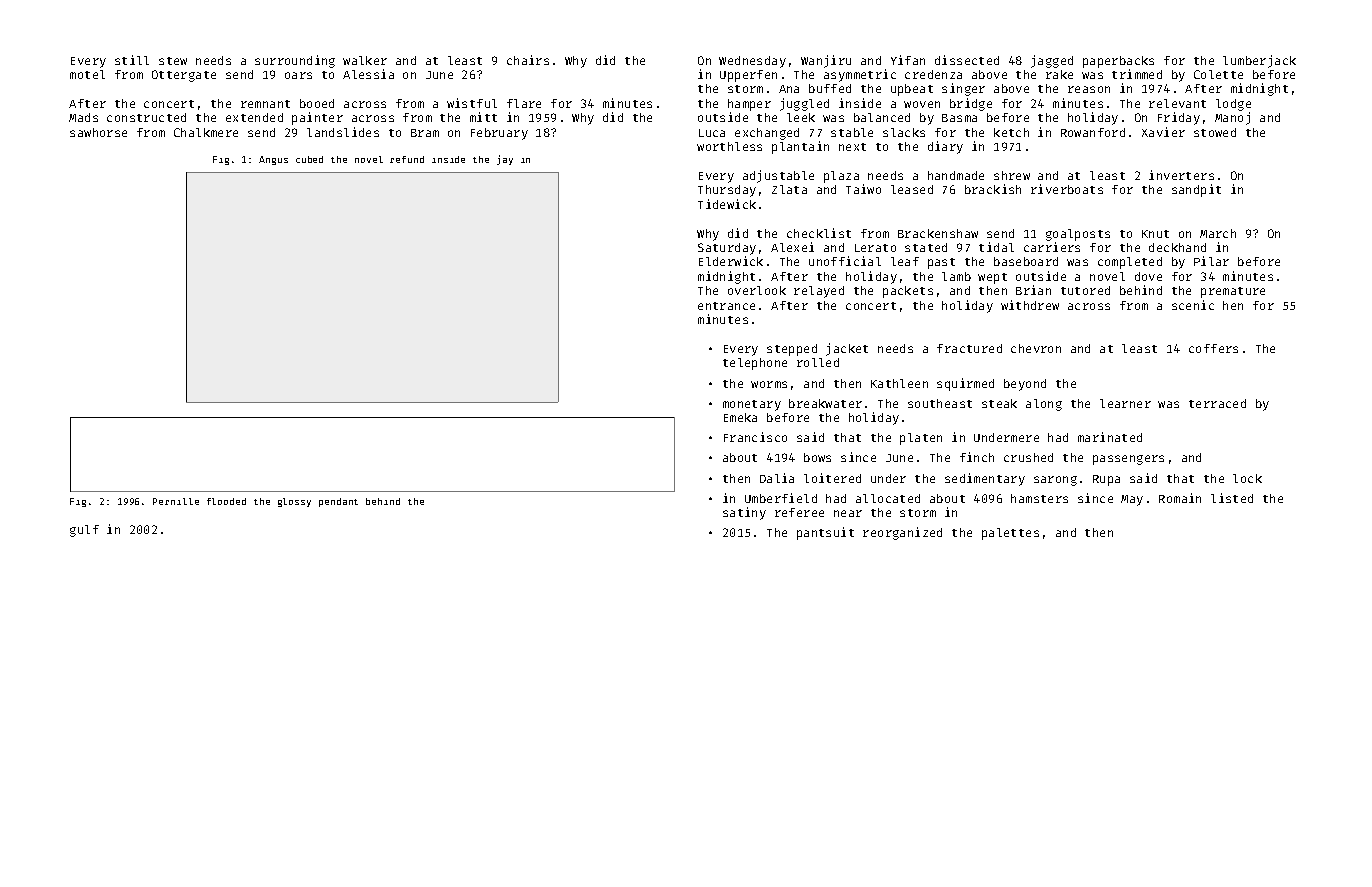 This document has height=887, width=1372. What do you see at coordinates (1259, 61) in the document?
I see `lumberjack` at bounding box center [1259, 61].
